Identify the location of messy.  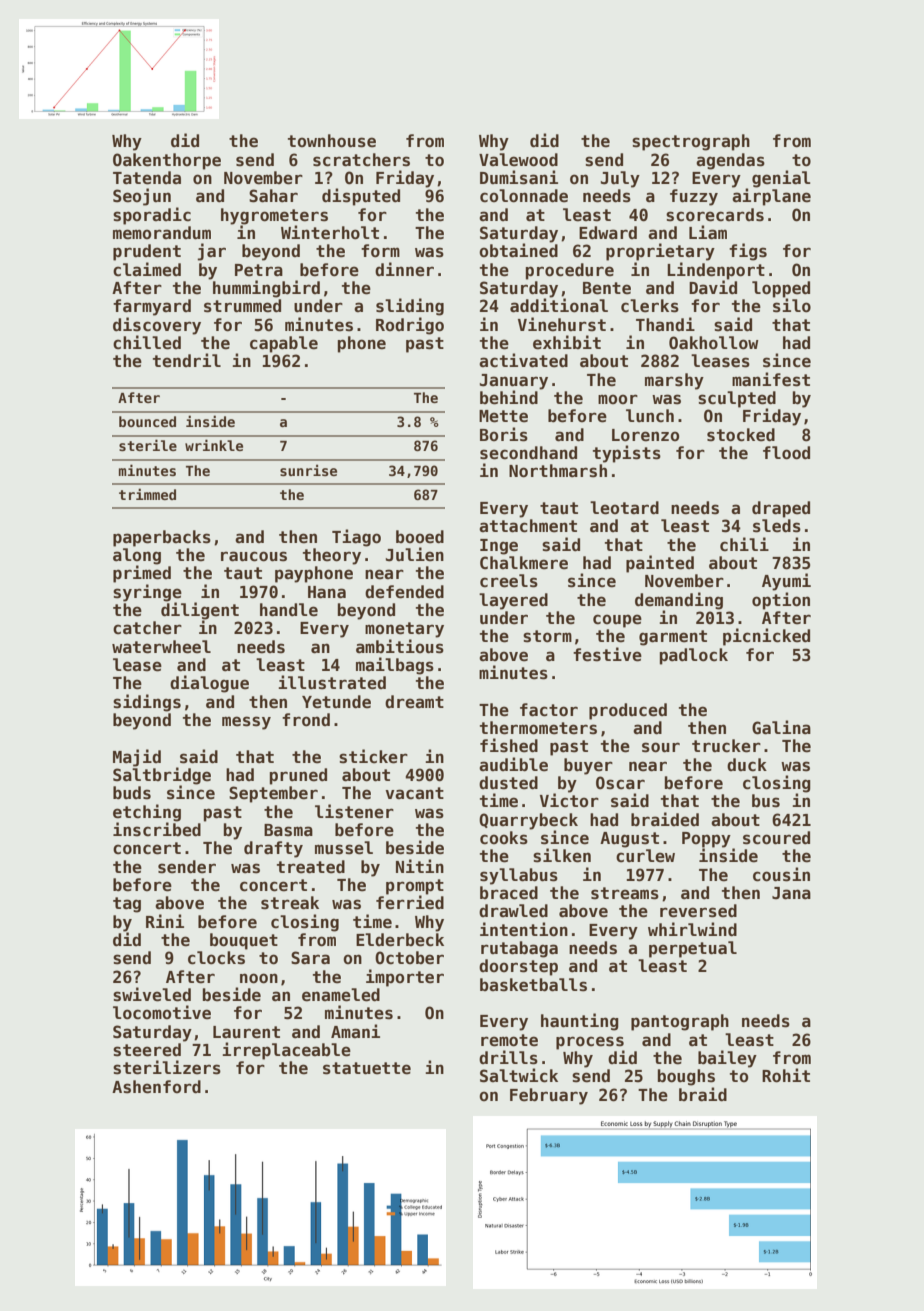
(246, 723).
